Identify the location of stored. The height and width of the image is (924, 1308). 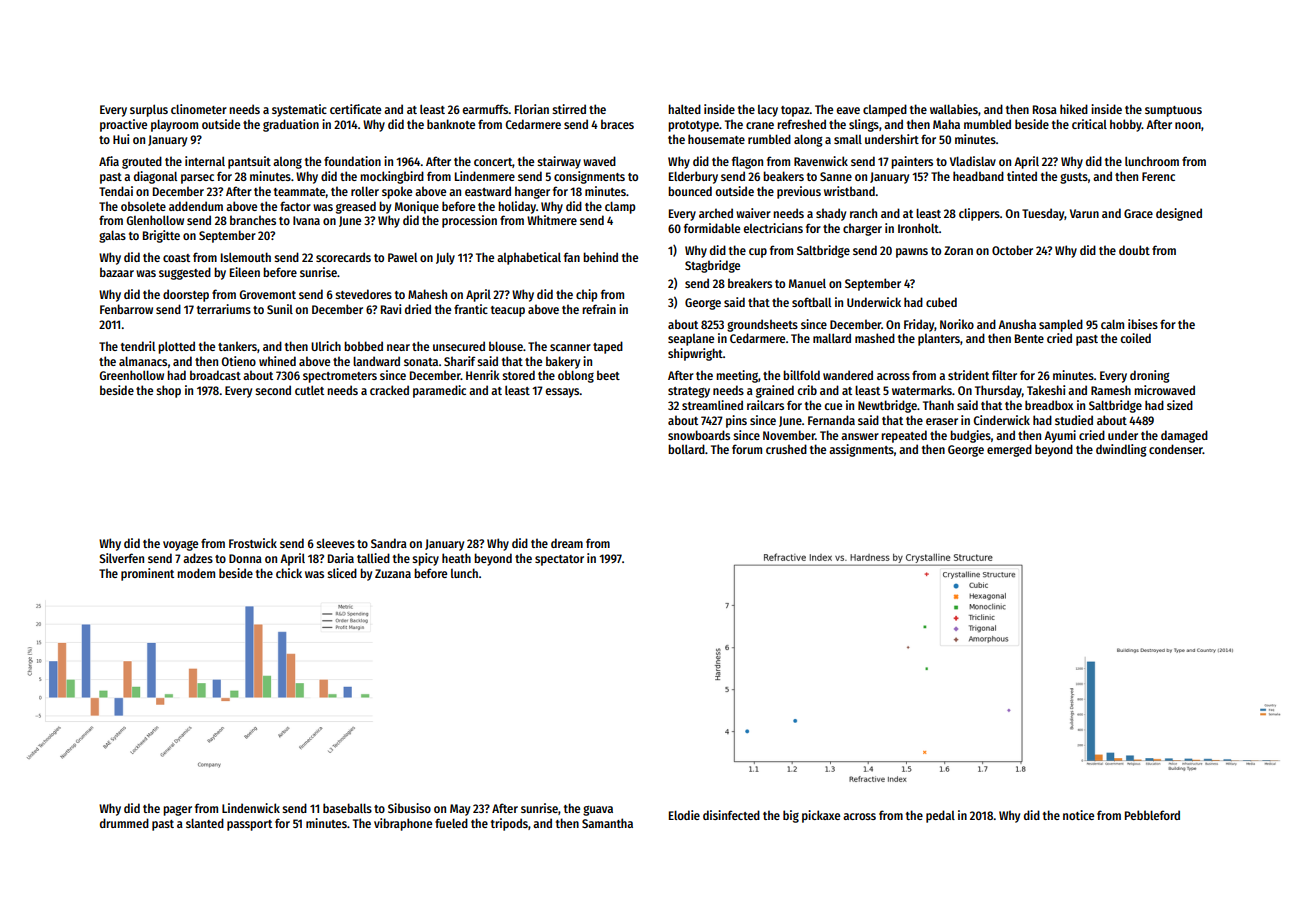
(518, 375).
